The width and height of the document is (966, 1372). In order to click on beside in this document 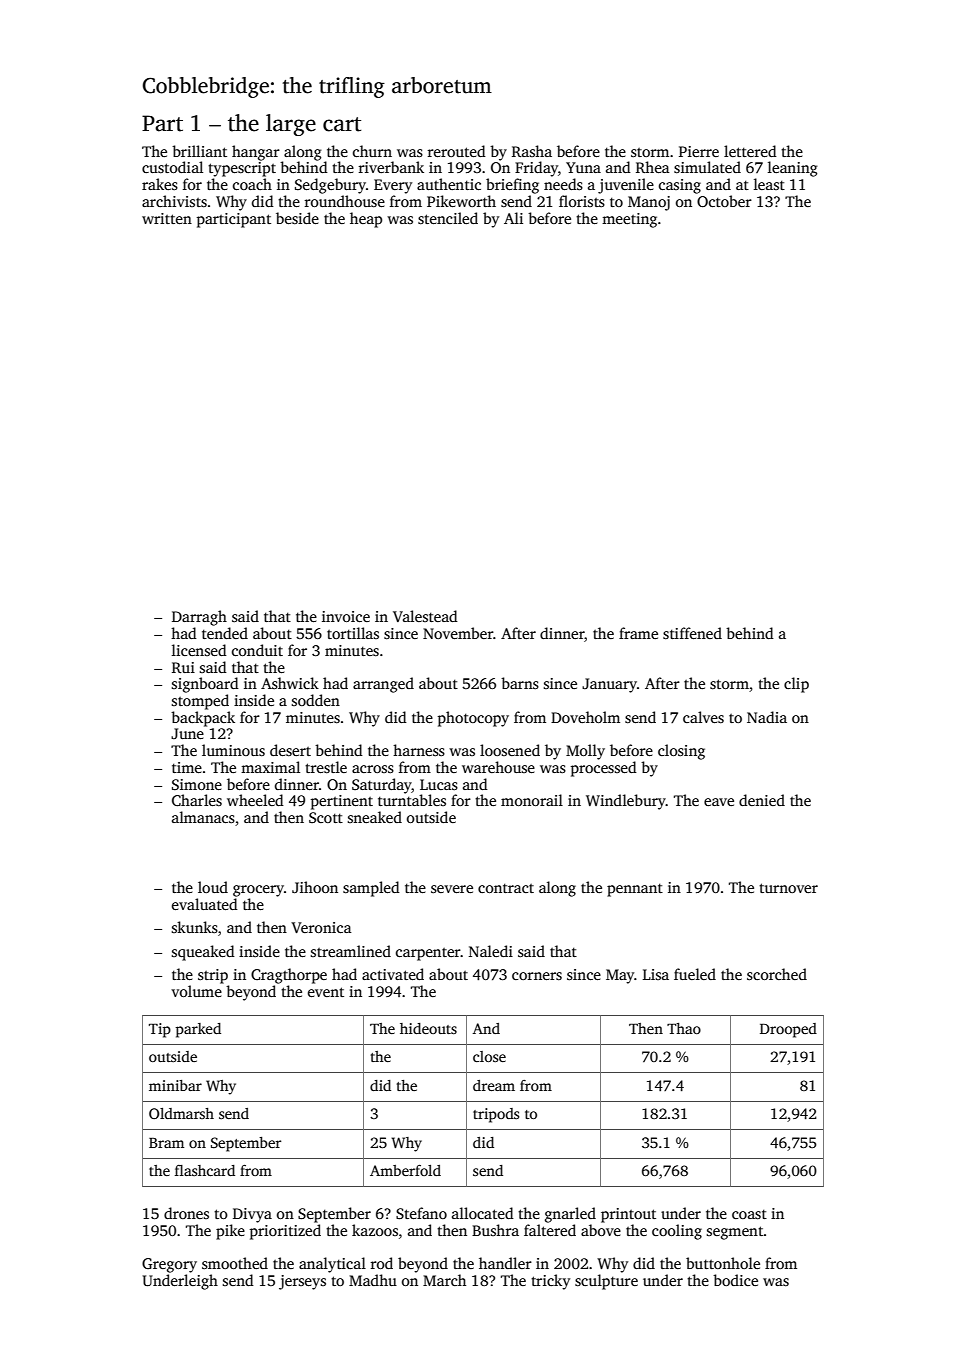, I will do `click(297, 218)`.
